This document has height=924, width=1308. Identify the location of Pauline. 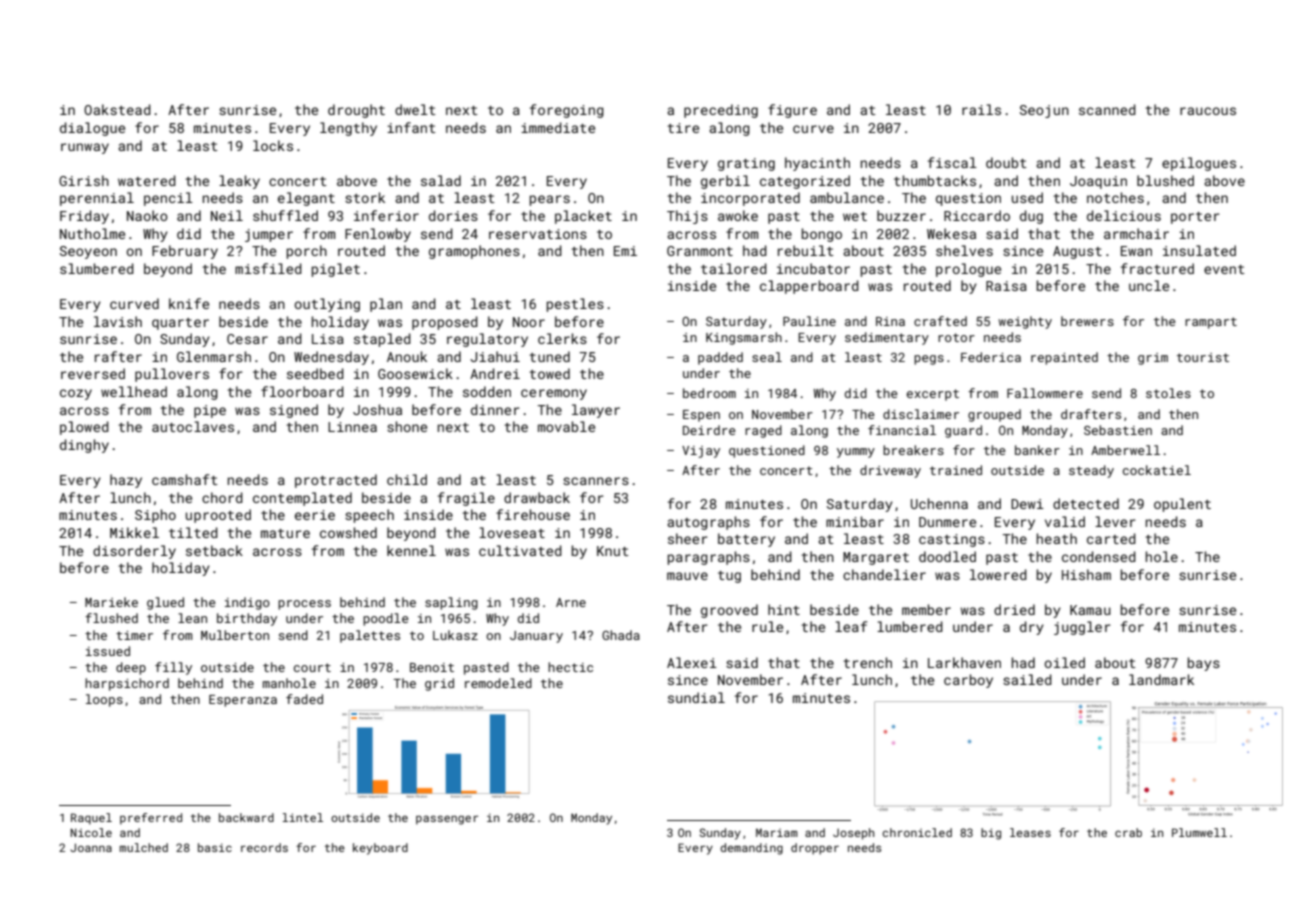
(809, 321).
